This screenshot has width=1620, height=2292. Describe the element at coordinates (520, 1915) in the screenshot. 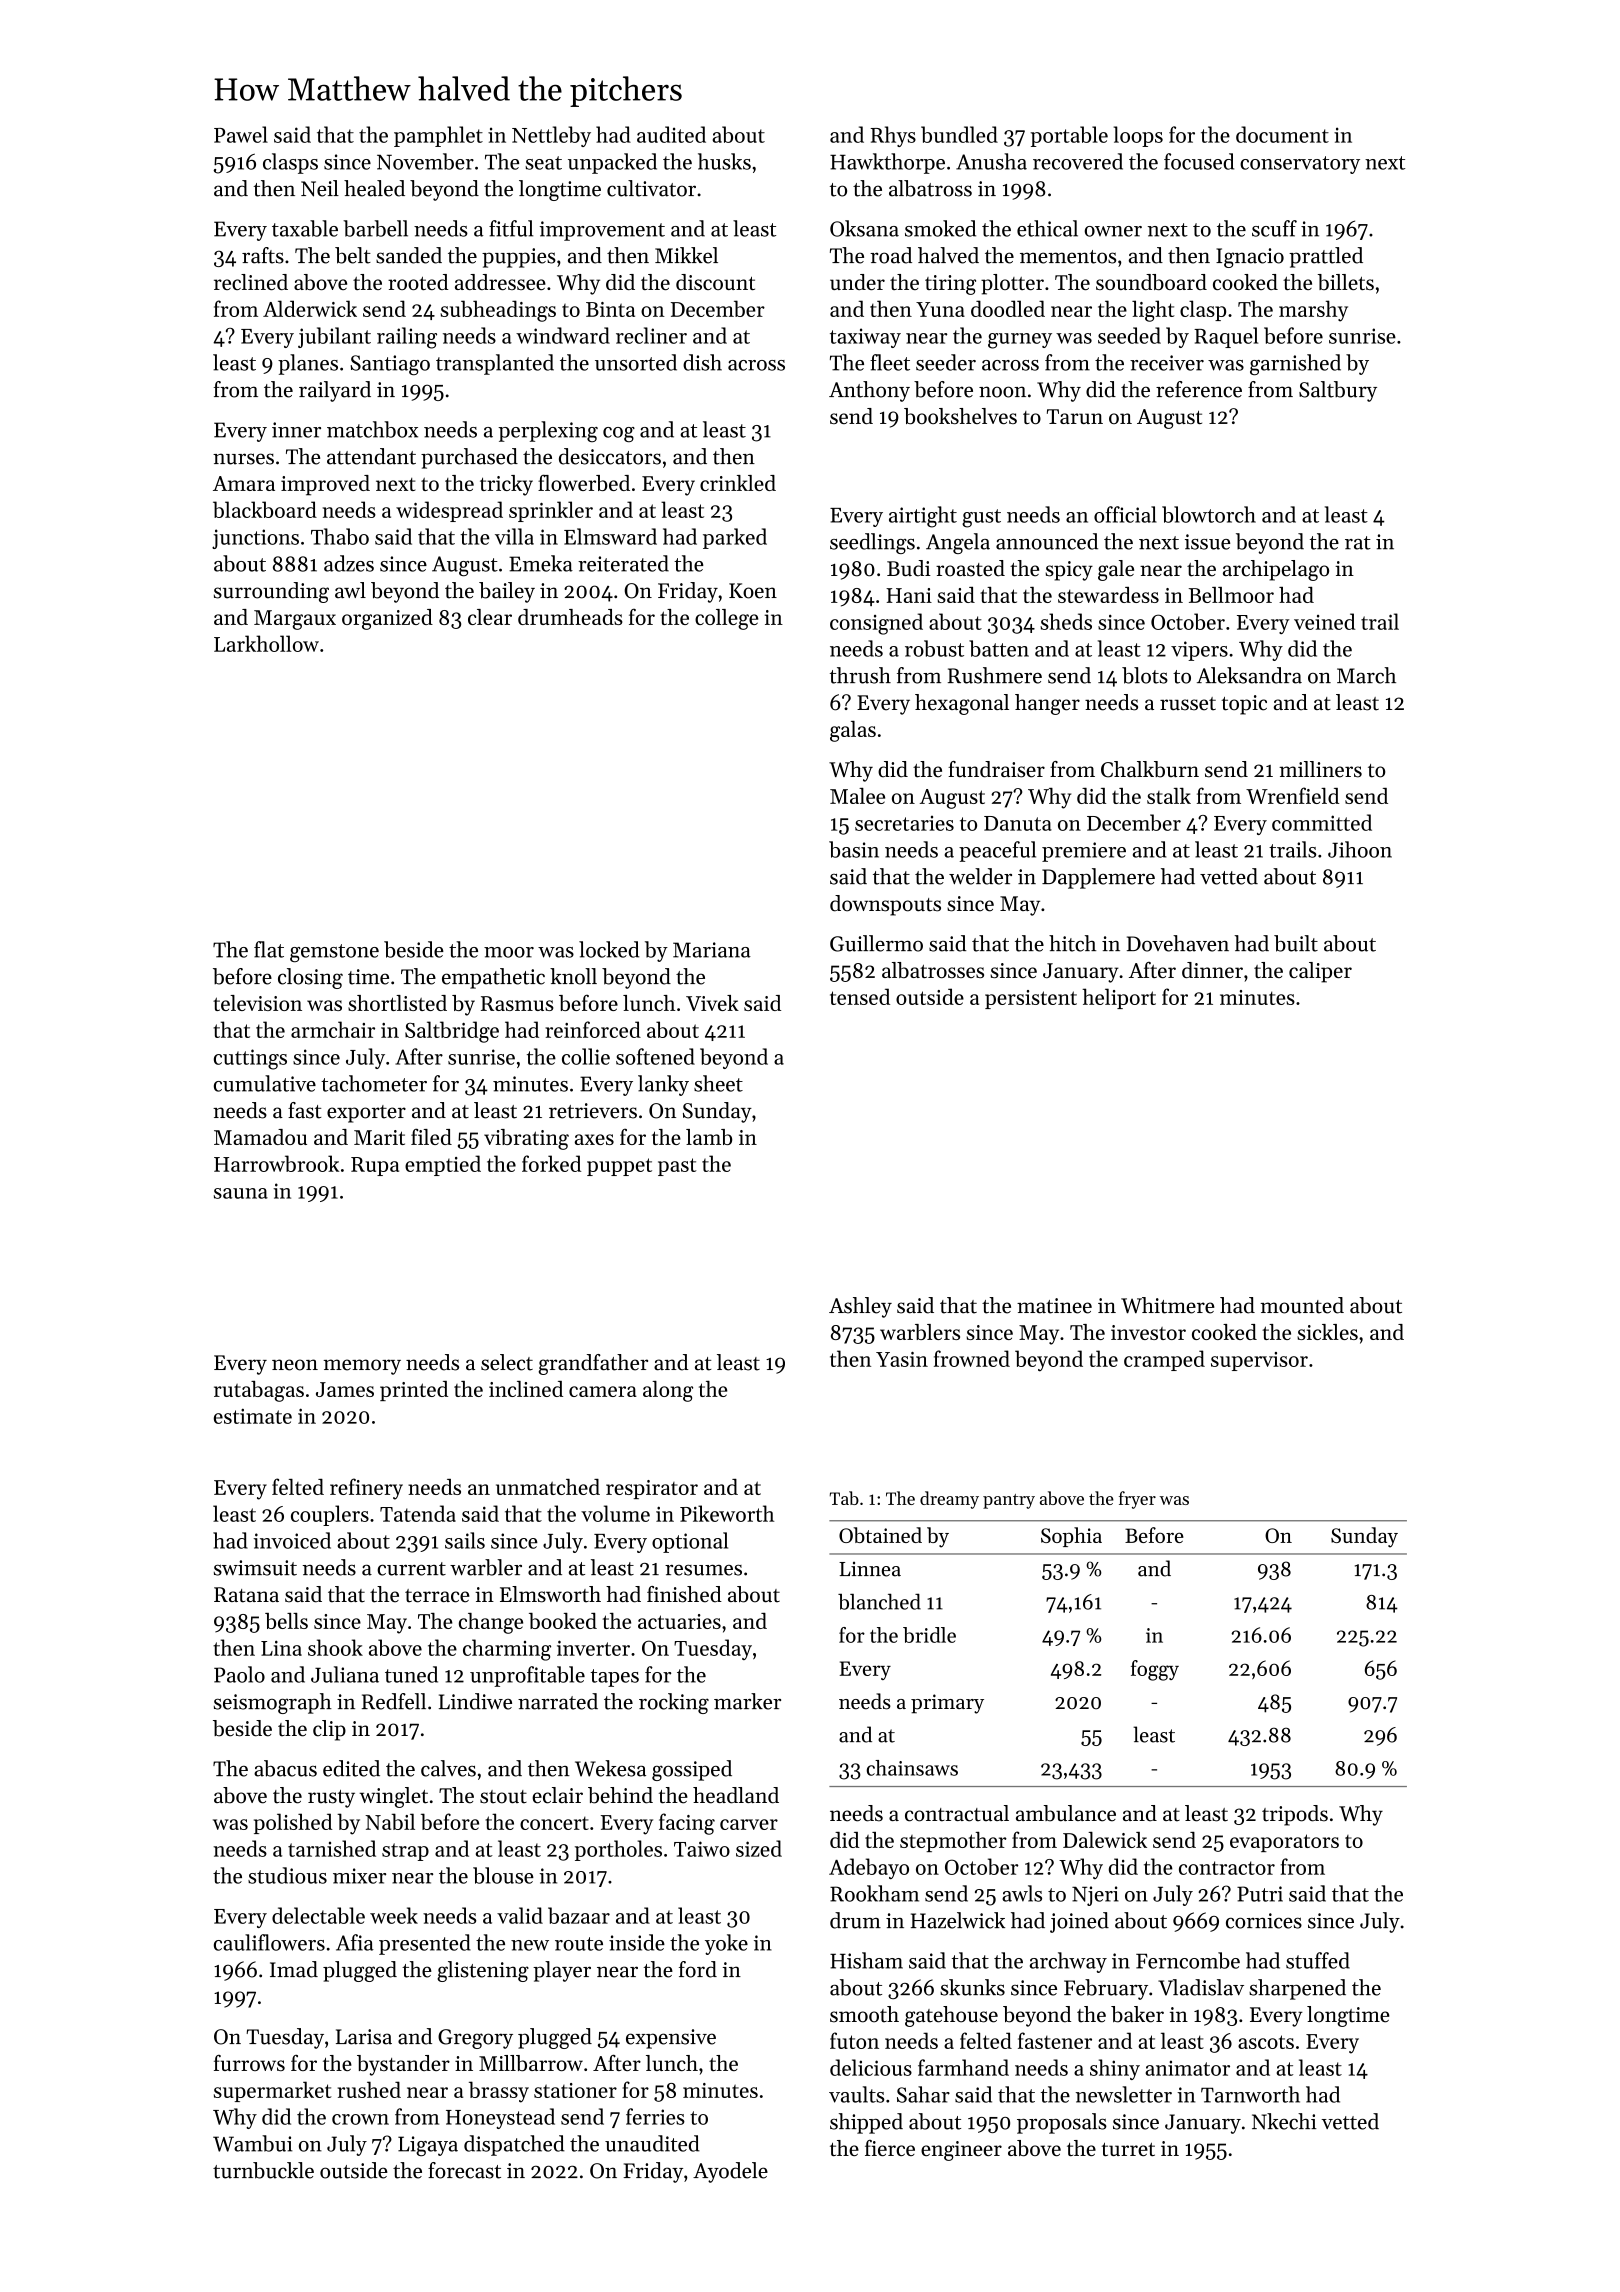

I see `valid` at that location.
